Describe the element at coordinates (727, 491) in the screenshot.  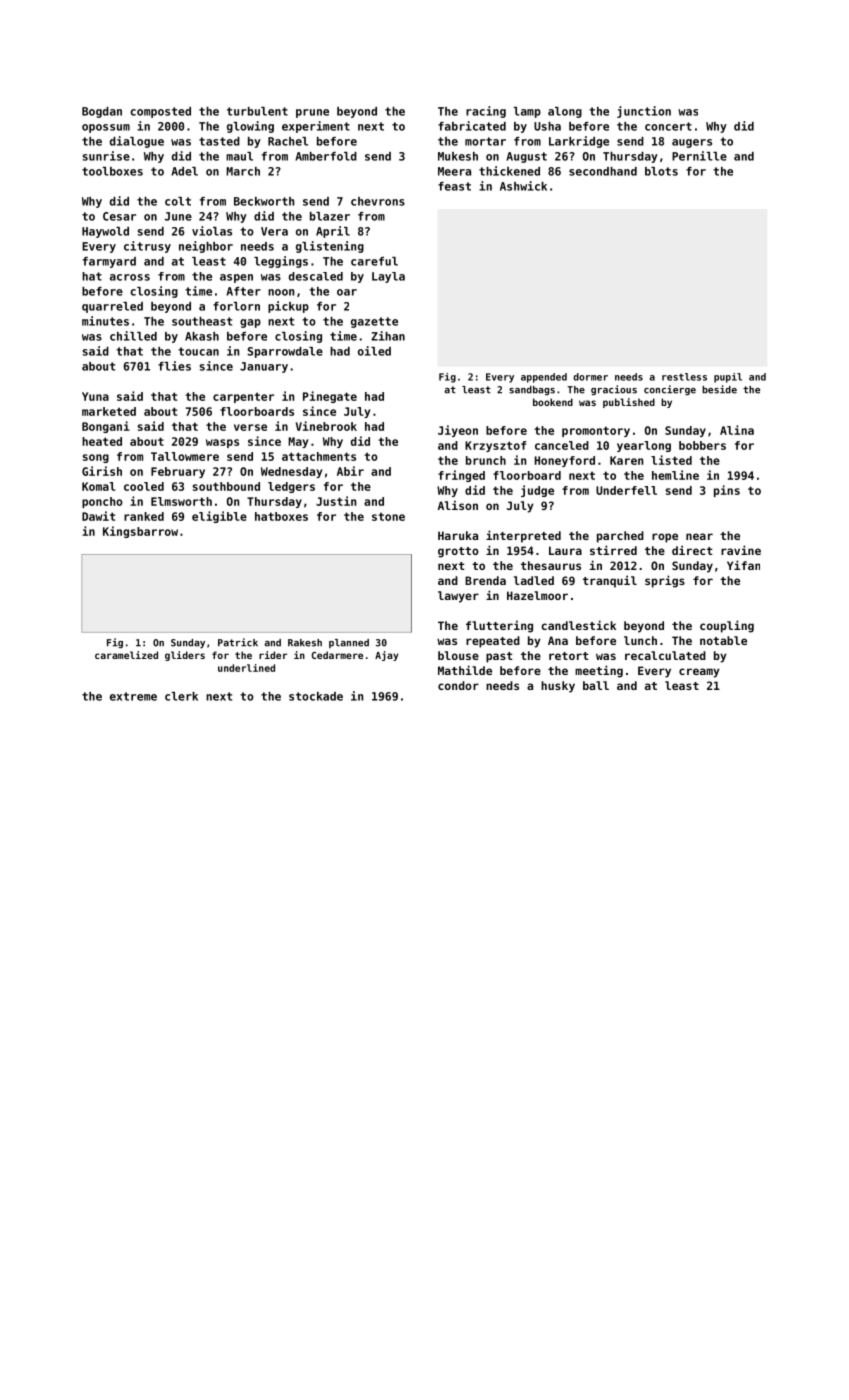
I see `pins` at that location.
